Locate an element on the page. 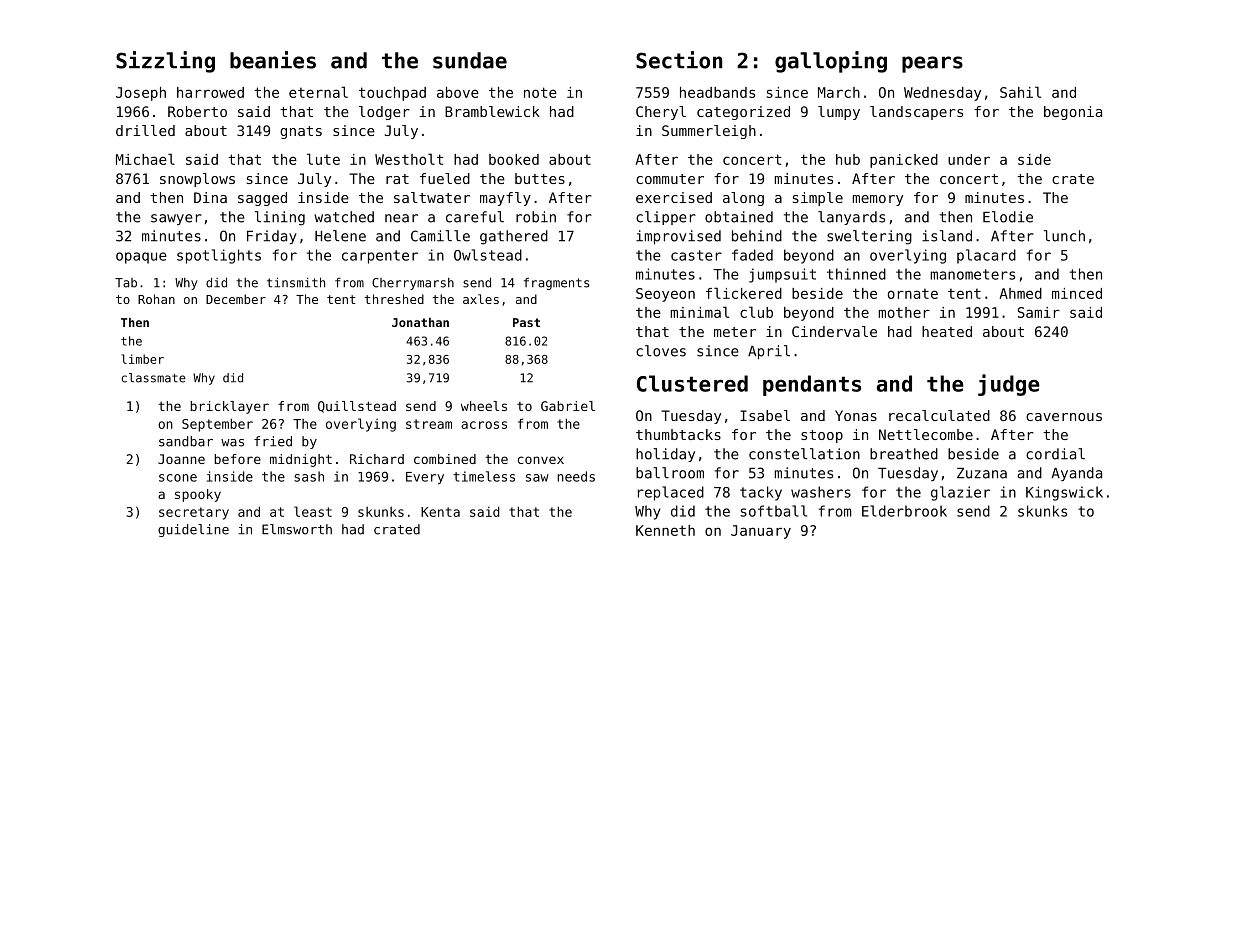  placard is located at coordinates (986, 256).
